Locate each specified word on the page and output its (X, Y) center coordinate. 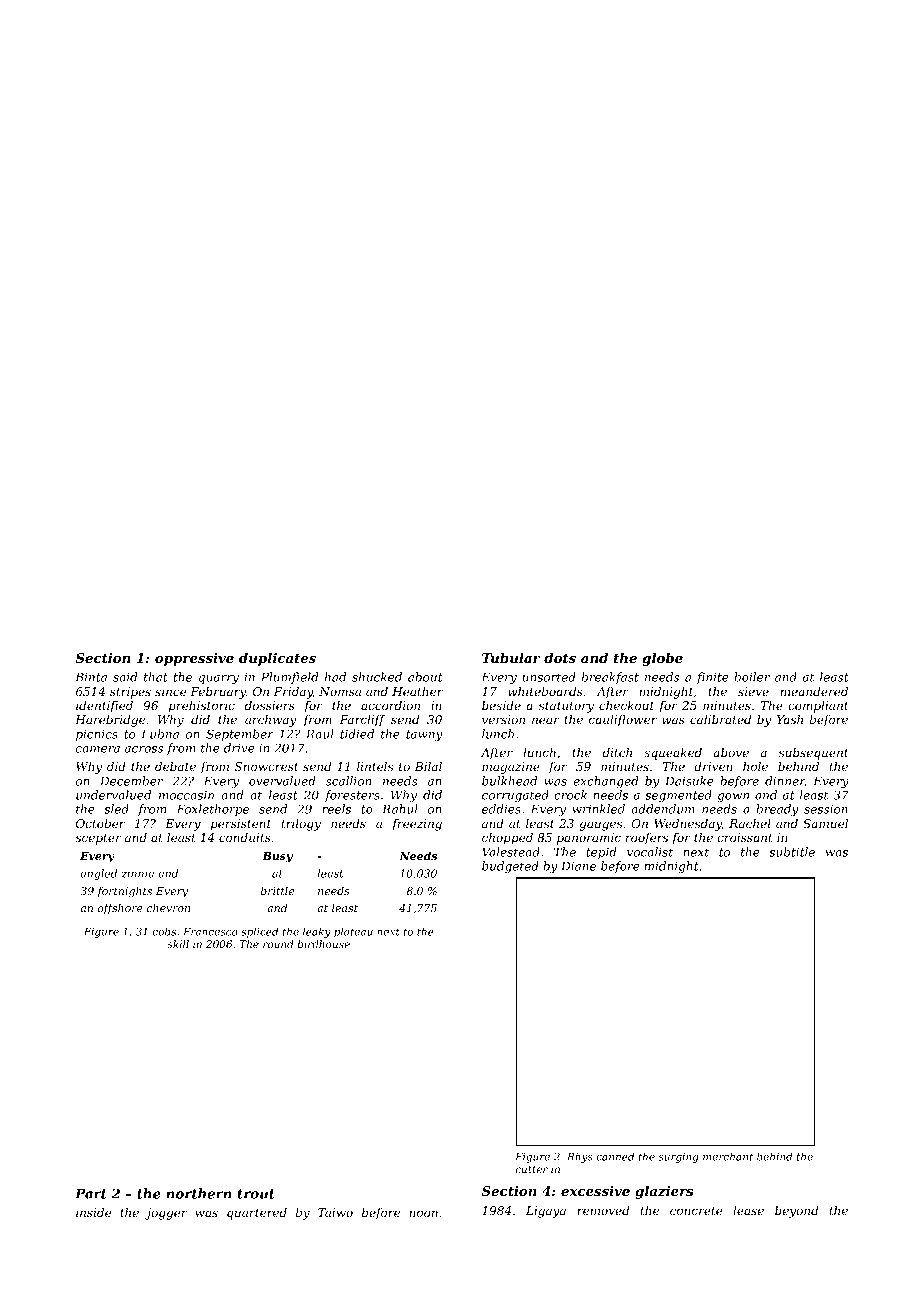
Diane (578, 866)
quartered (257, 1214)
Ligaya (546, 1212)
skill (178, 944)
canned (615, 1156)
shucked (377, 677)
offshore (120, 908)
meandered (814, 691)
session (826, 809)
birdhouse (323, 944)
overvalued (282, 781)
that (156, 677)
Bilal (428, 766)
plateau (353, 932)
